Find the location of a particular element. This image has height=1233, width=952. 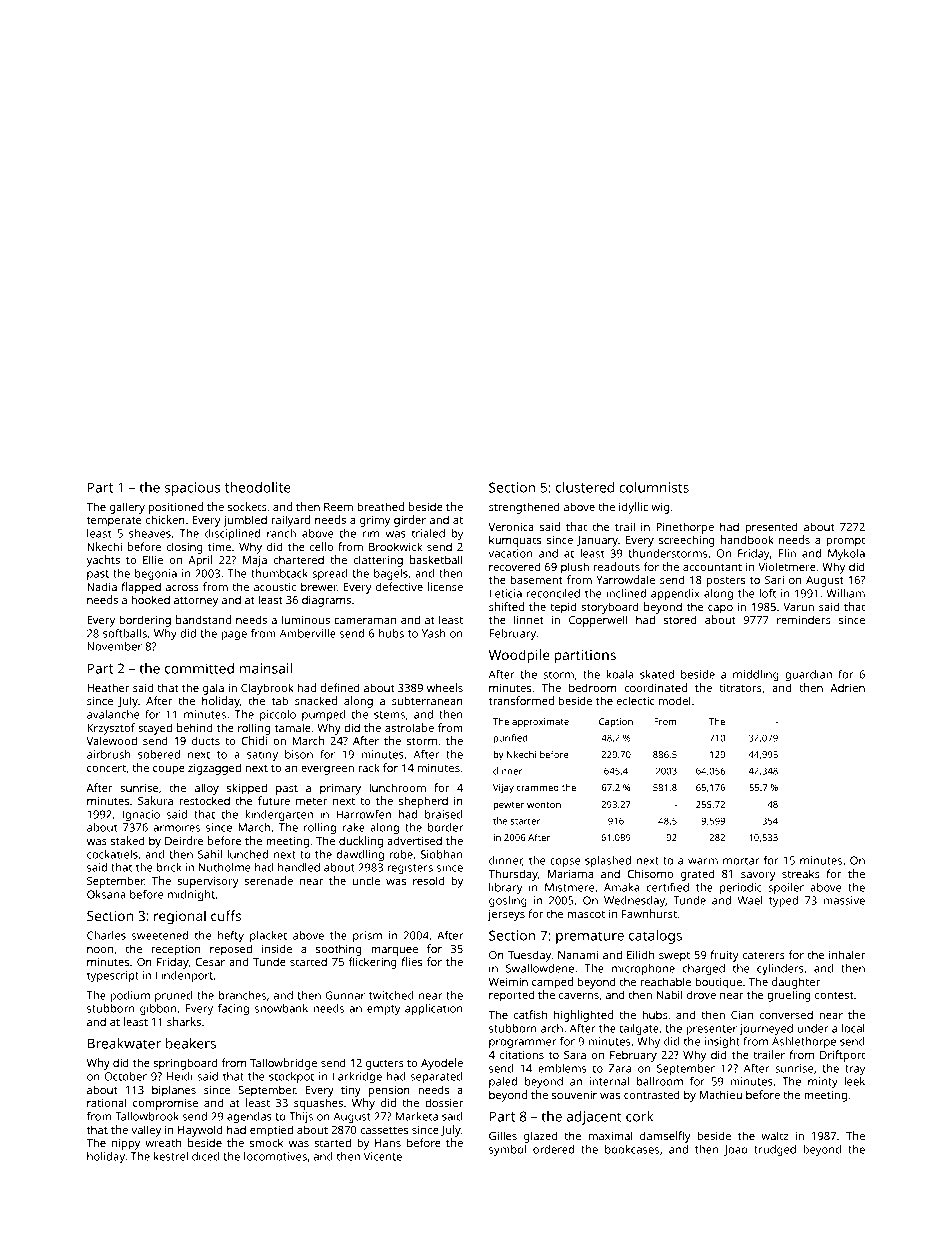

Yash is located at coordinates (434, 633).
